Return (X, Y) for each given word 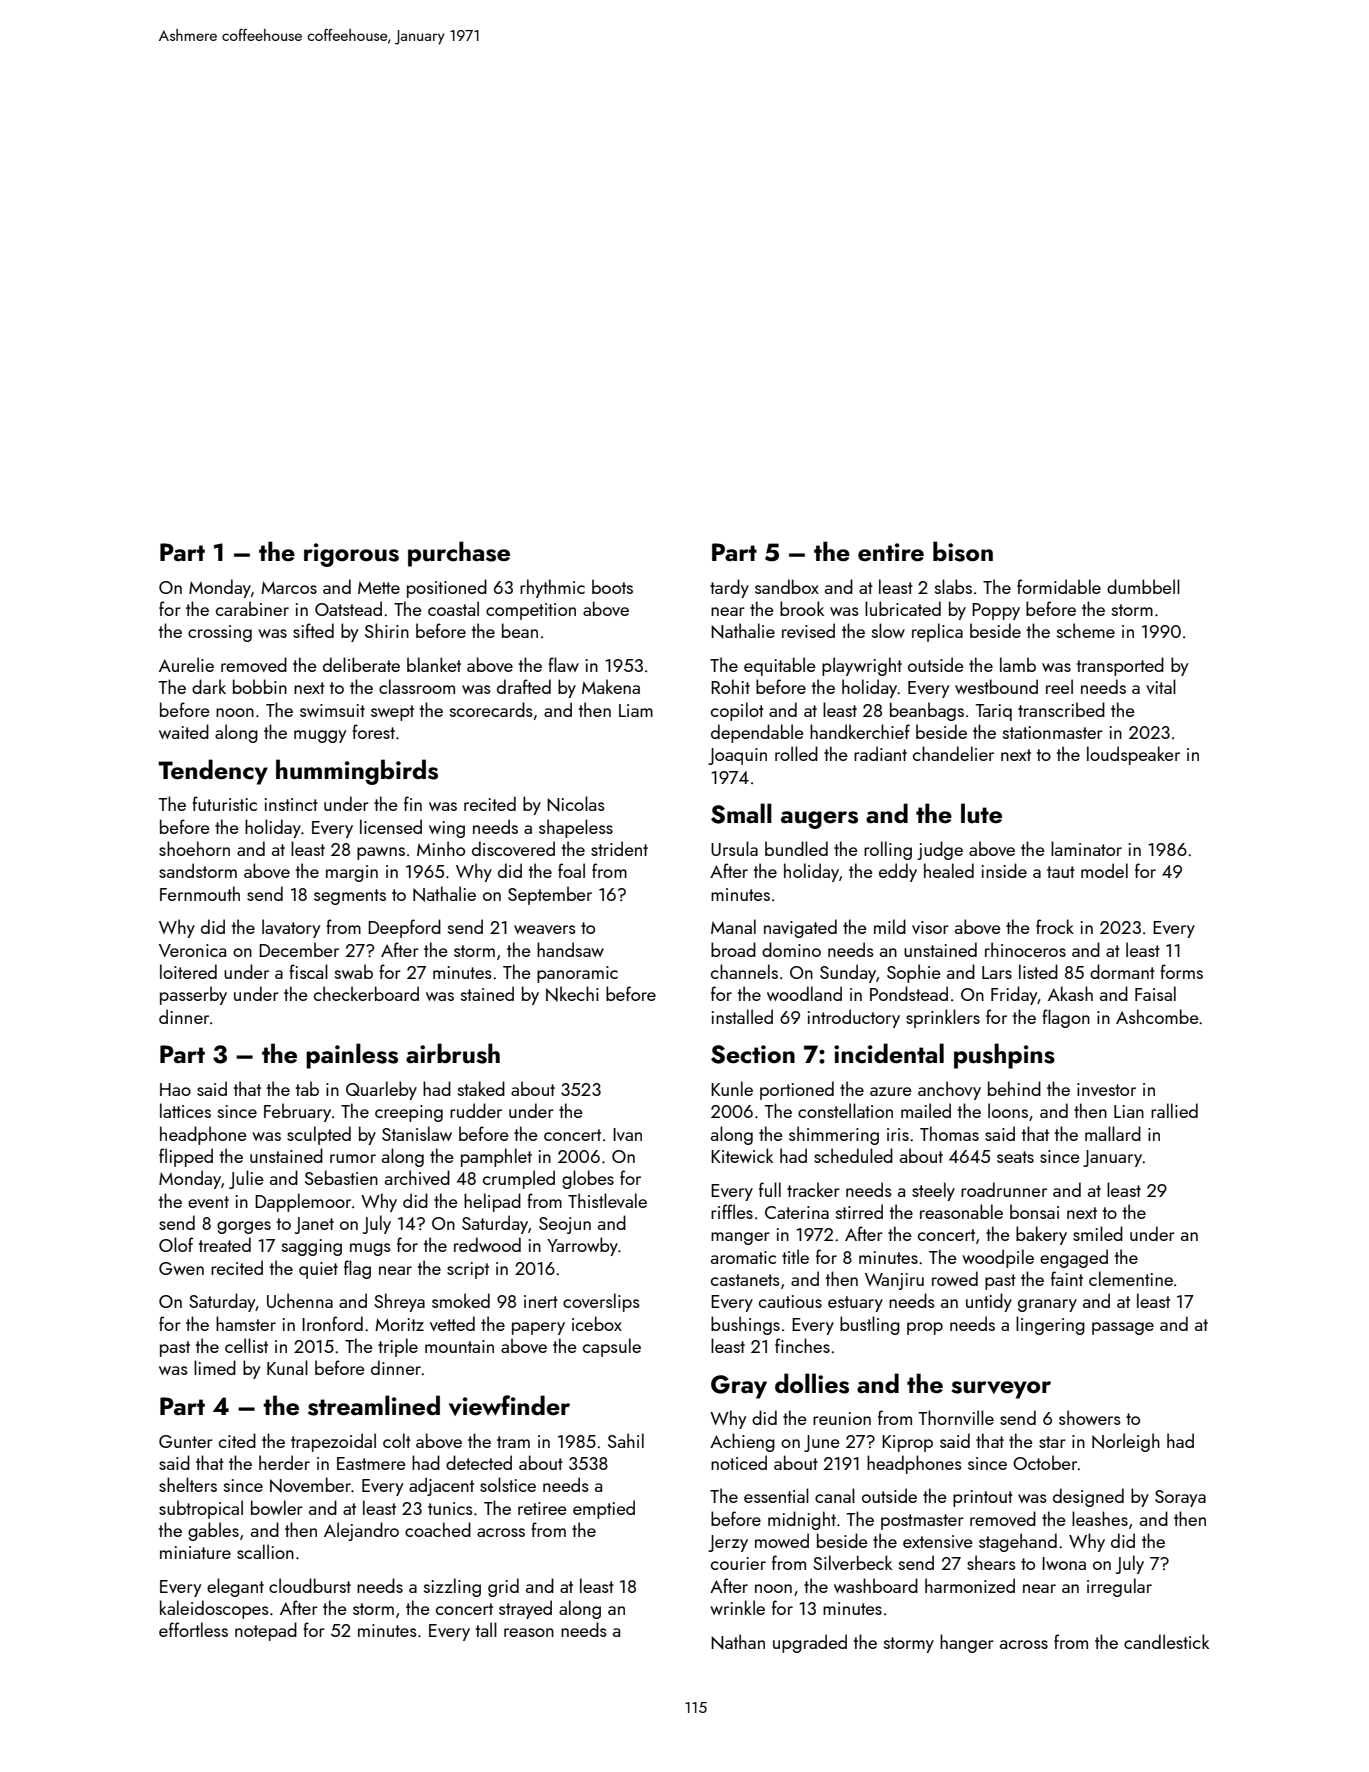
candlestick (1166, 1641)
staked (481, 1088)
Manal (733, 926)
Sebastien (341, 1177)
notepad (266, 1631)
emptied (604, 1509)
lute (981, 813)
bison (963, 551)
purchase (459, 554)
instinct (291, 804)
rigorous (351, 555)
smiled (1098, 1233)
